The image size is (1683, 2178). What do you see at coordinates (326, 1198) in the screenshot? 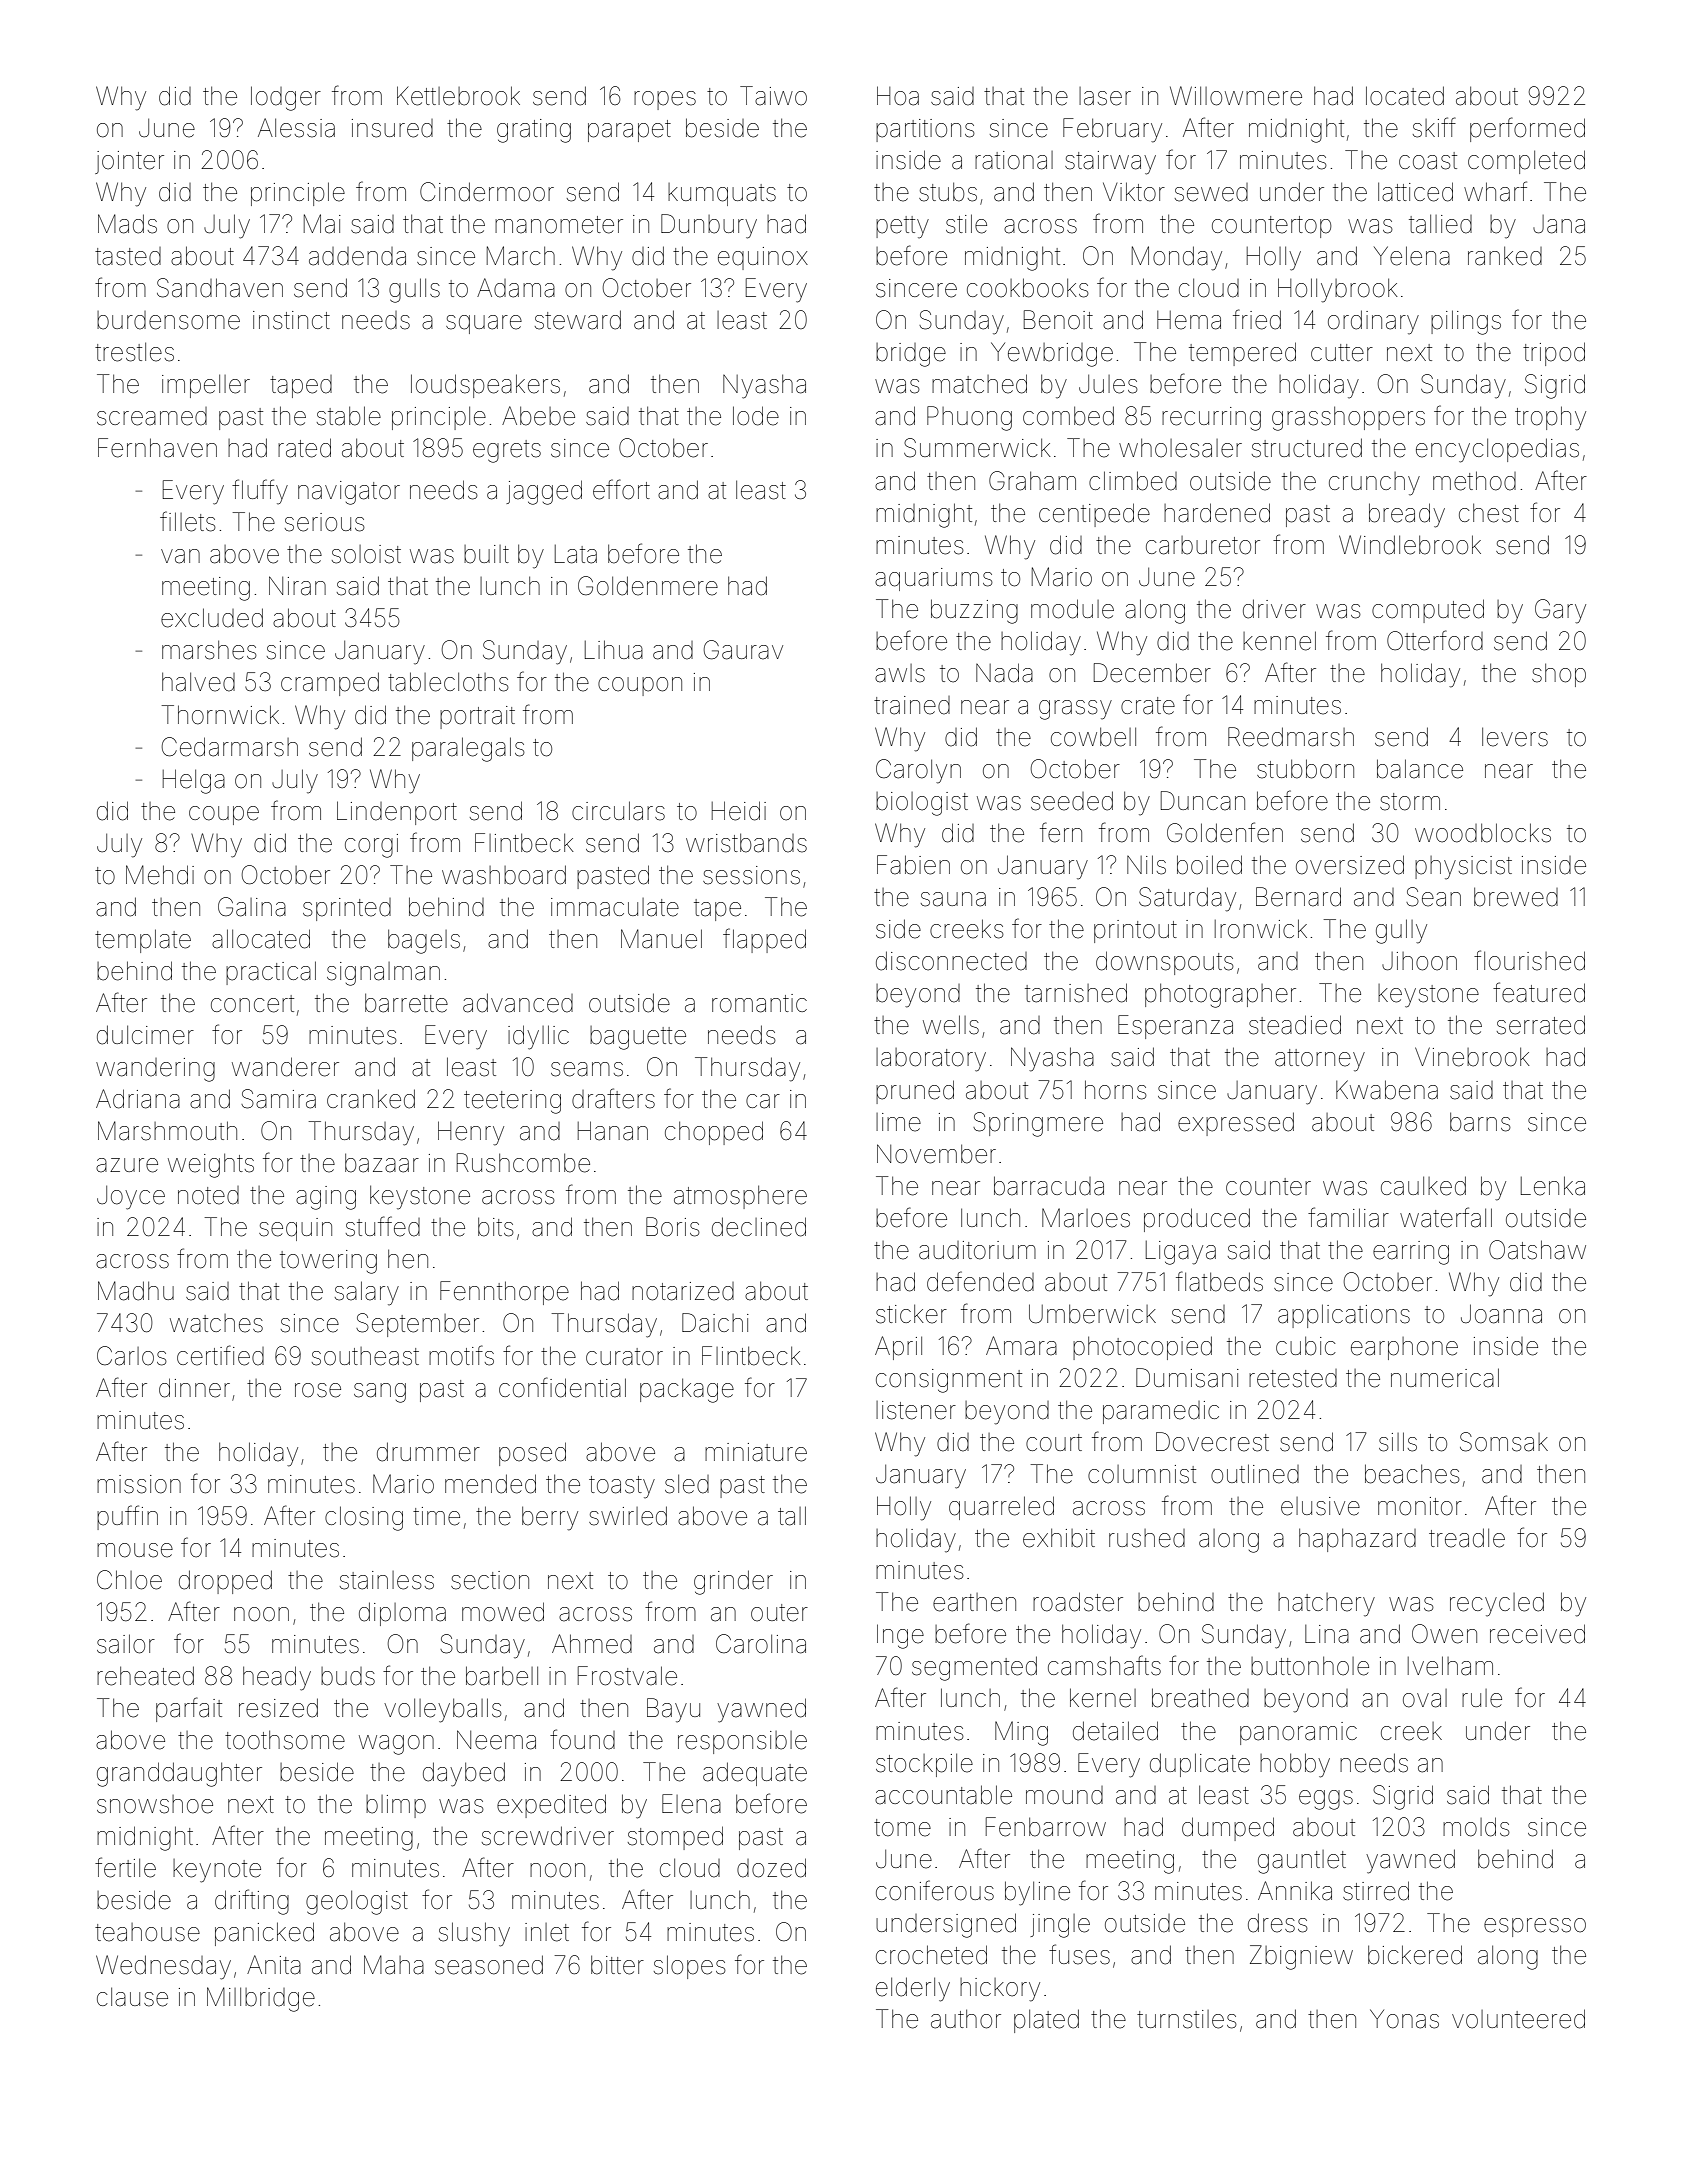
I see `aging` at bounding box center [326, 1198].
